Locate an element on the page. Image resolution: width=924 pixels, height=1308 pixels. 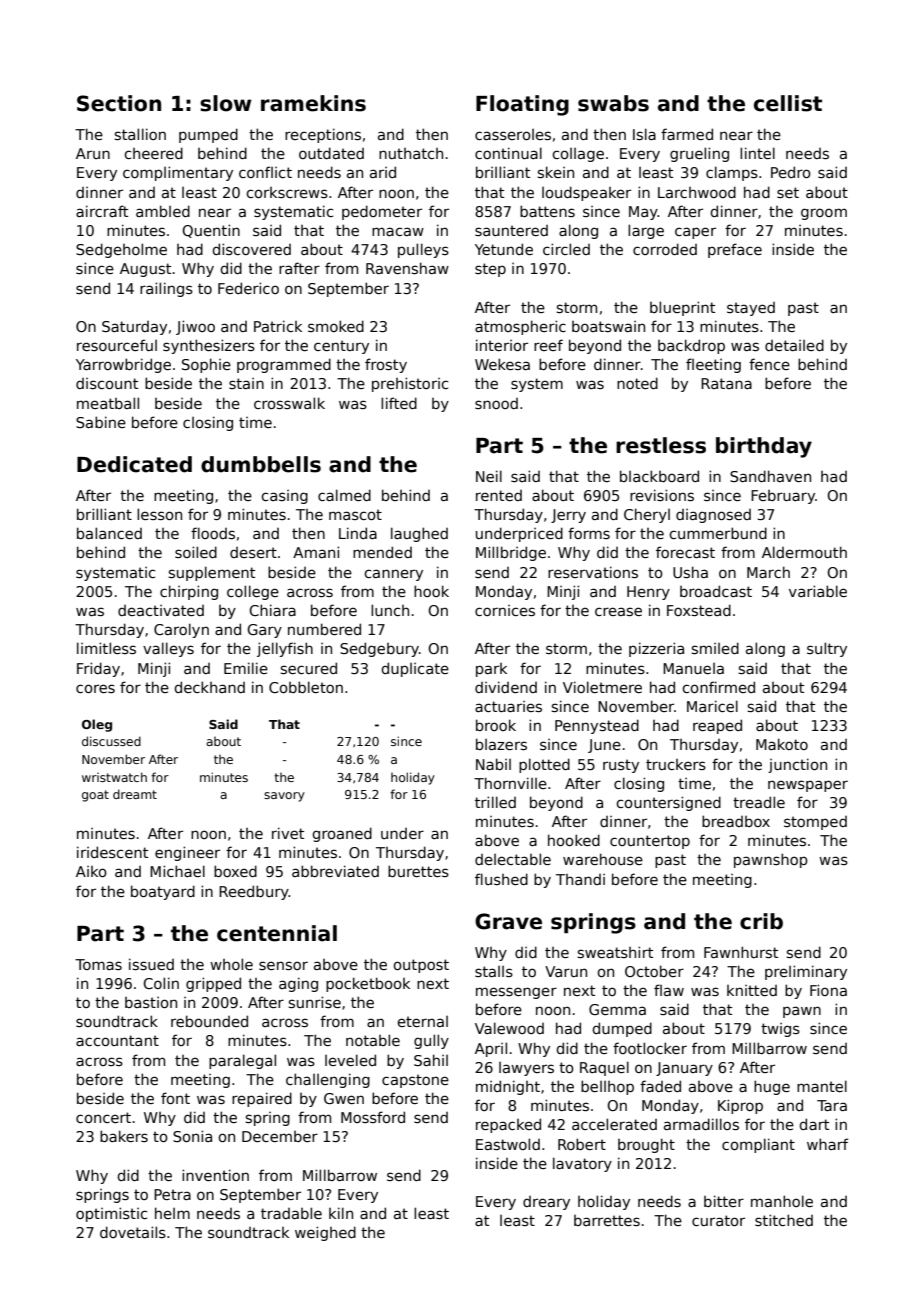
lifted is located at coordinates (399, 403).
